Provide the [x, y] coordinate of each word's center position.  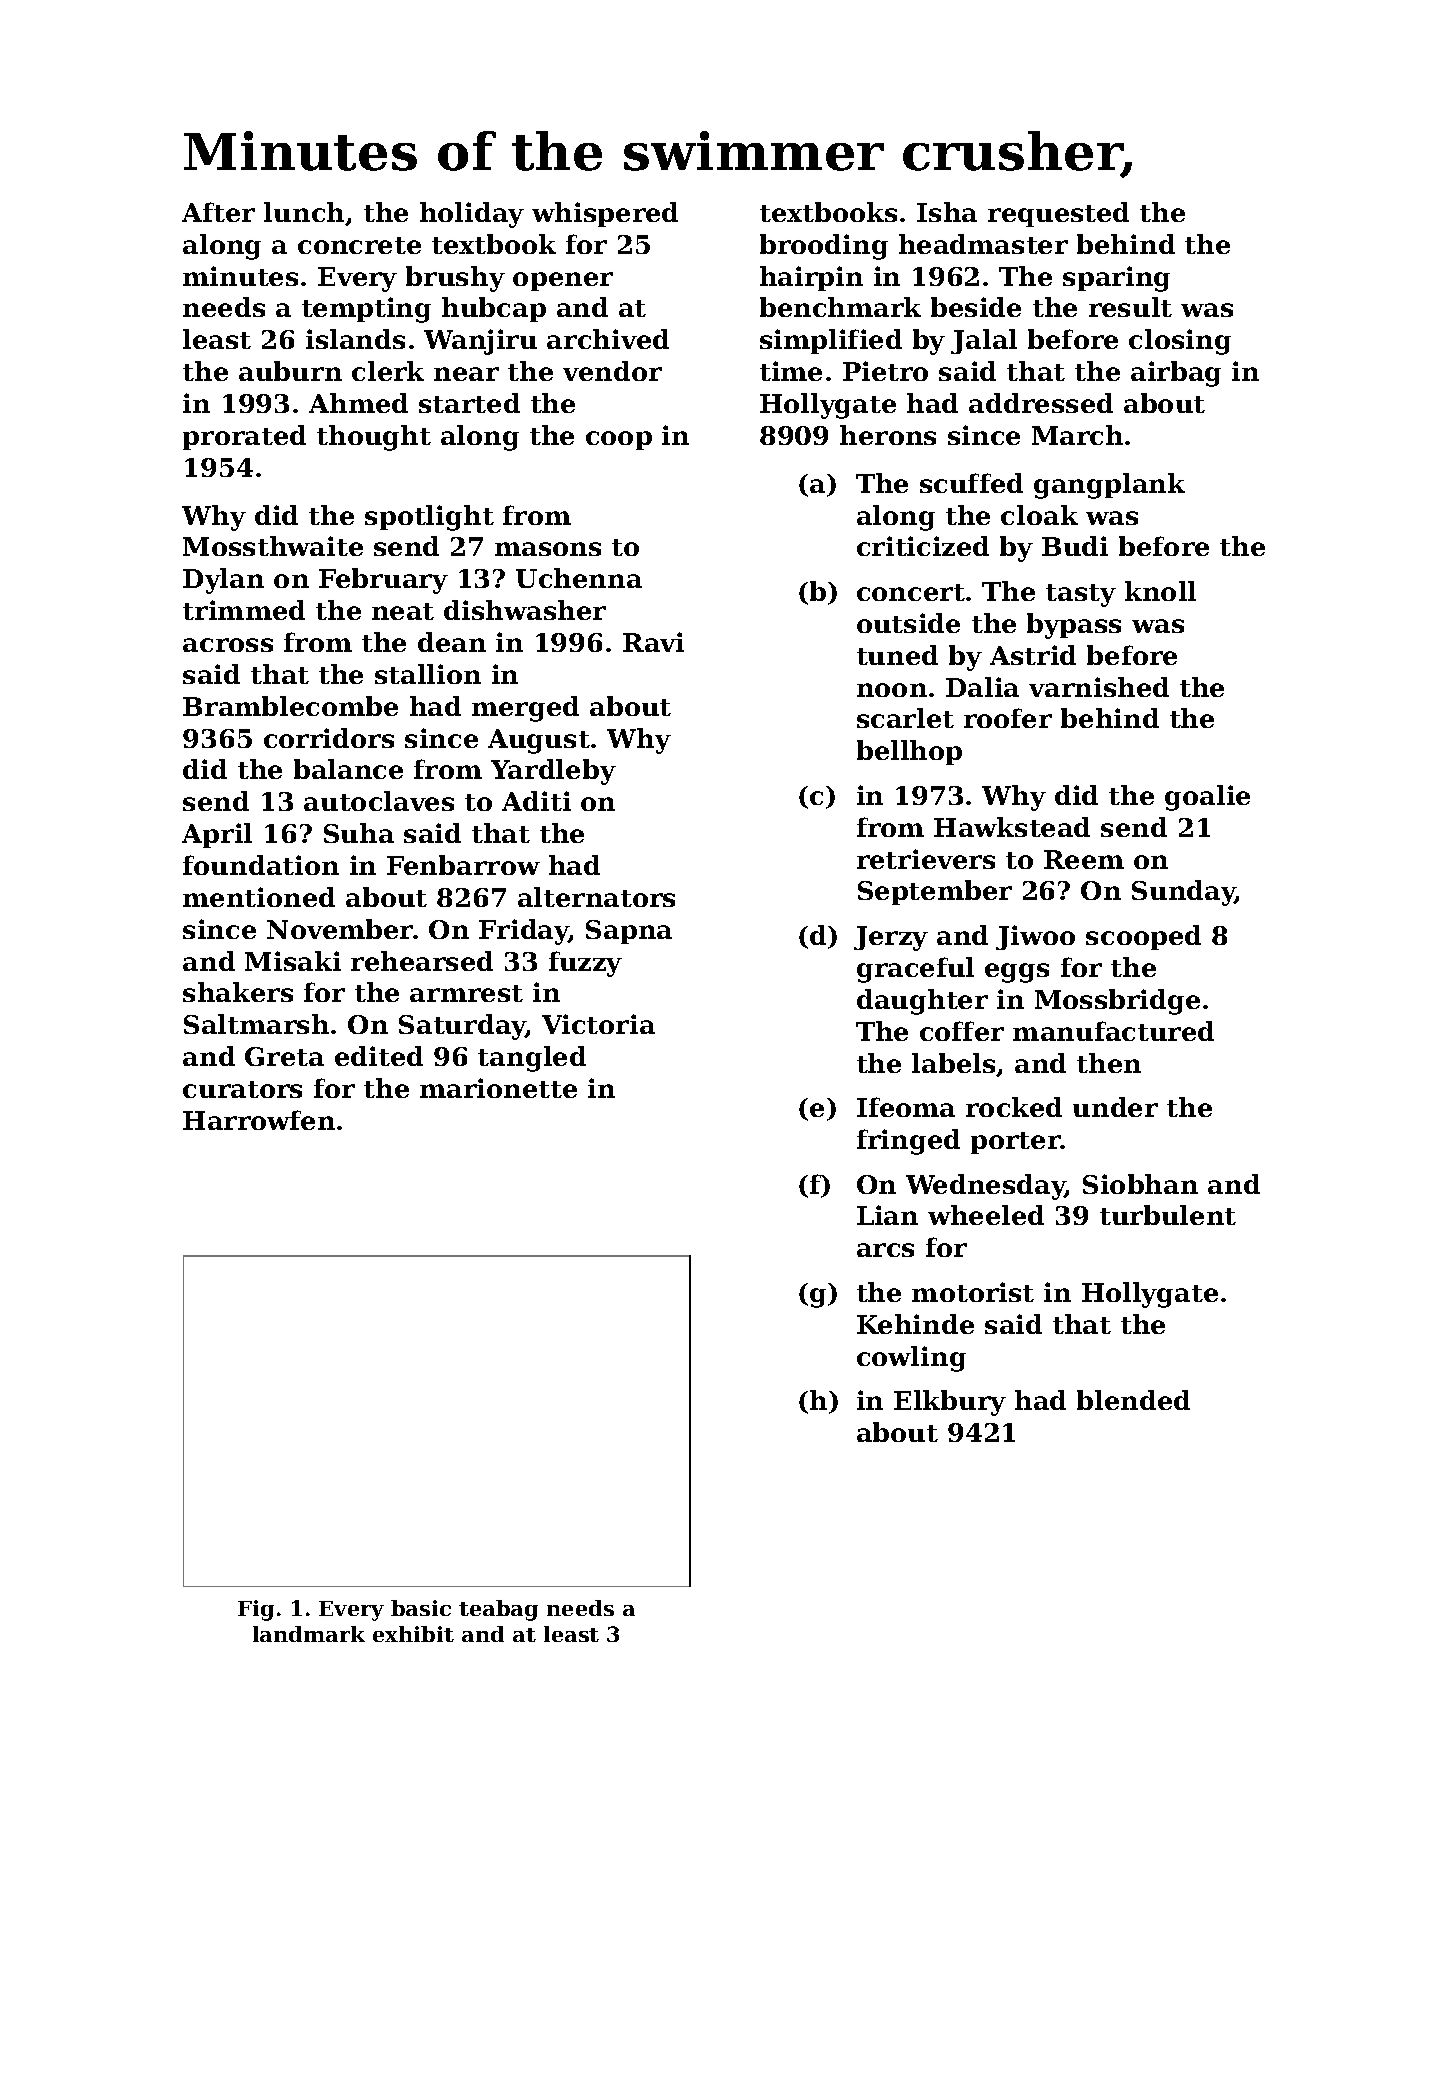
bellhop [909, 752]
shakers [238, 992]
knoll [1160, 591]
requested [1058, 214]
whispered [605, 214]
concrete [359, 245]
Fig [256, 1610]
